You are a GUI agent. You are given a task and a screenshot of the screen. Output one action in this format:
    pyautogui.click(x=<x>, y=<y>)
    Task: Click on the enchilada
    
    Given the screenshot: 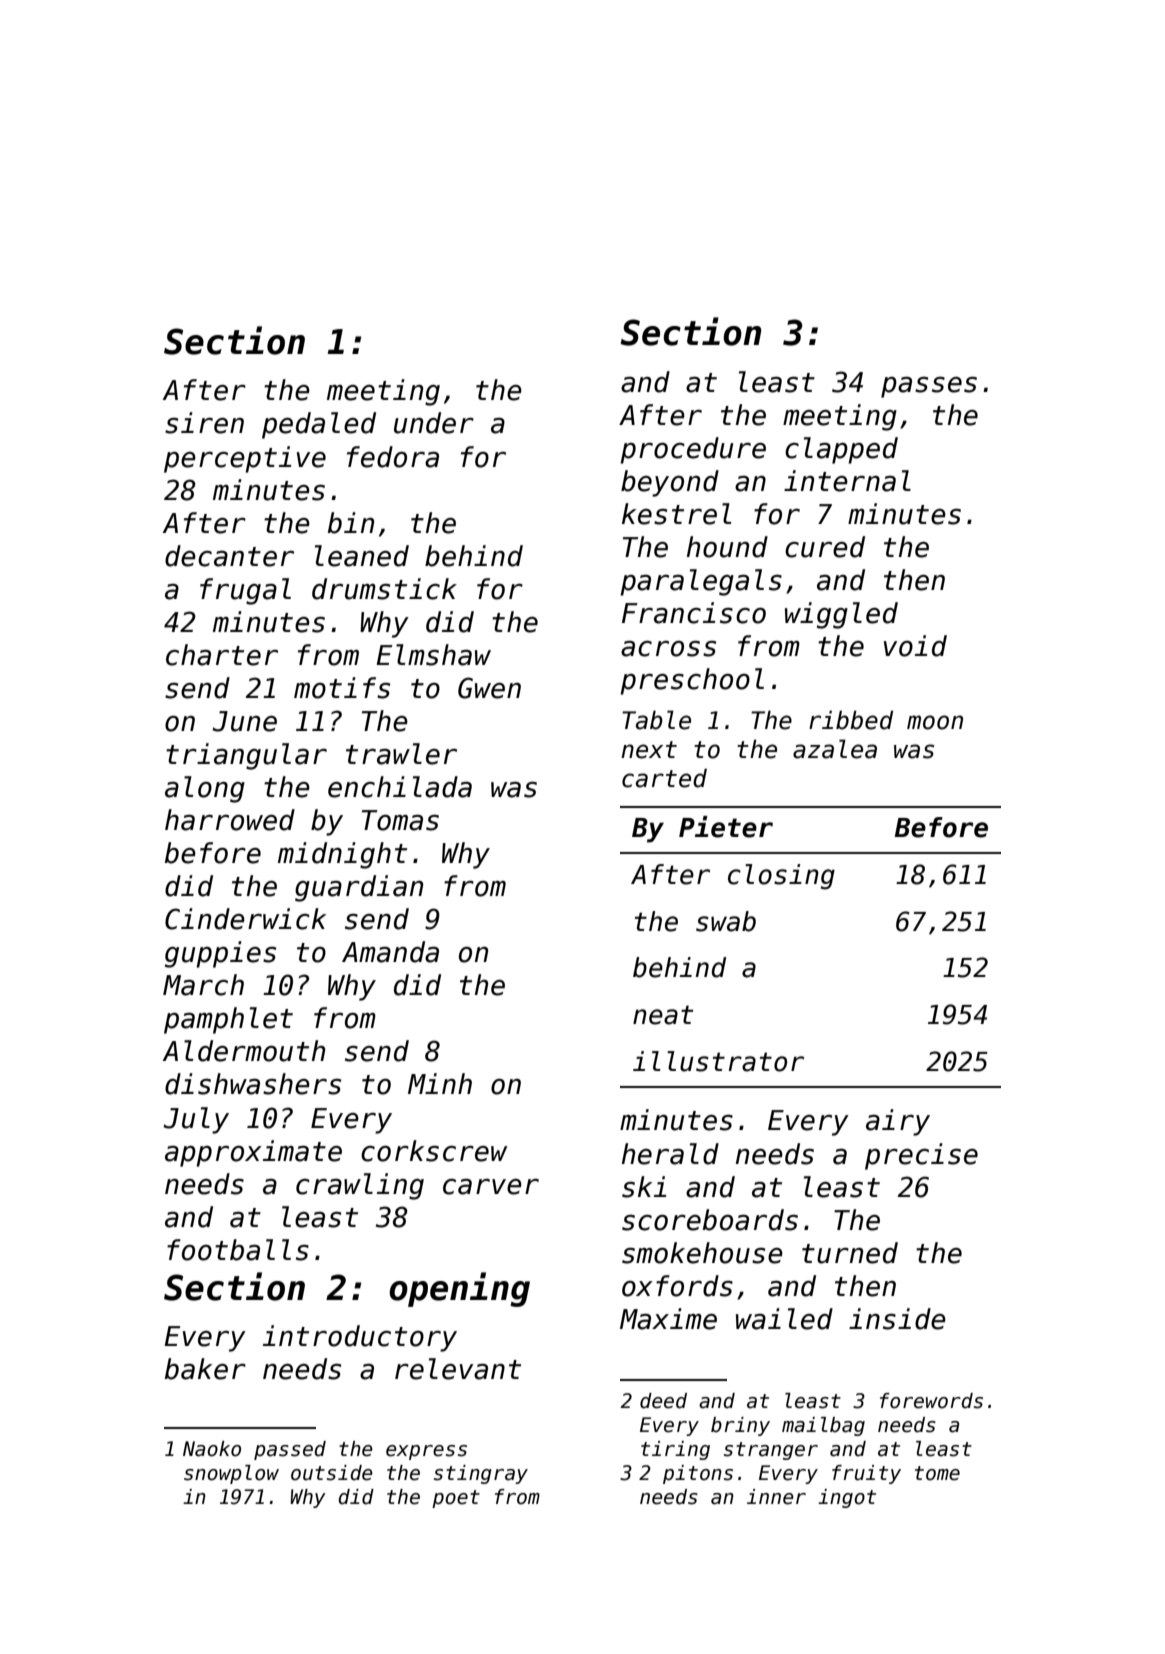 What is the action you would take?
    pyautogui.click(x=400, y=787)
